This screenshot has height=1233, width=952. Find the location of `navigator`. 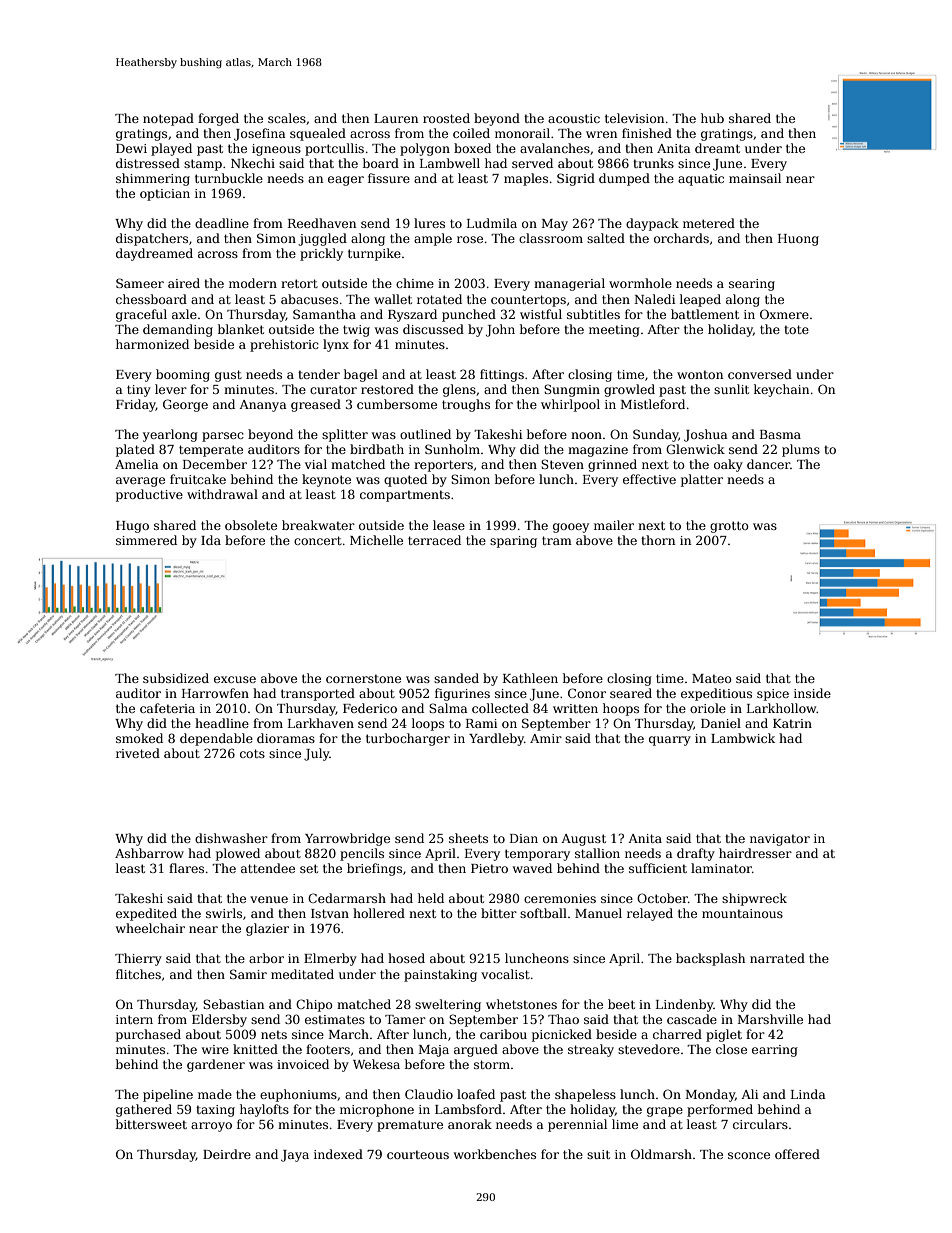

navigator is located at coordinates (780, 840).
